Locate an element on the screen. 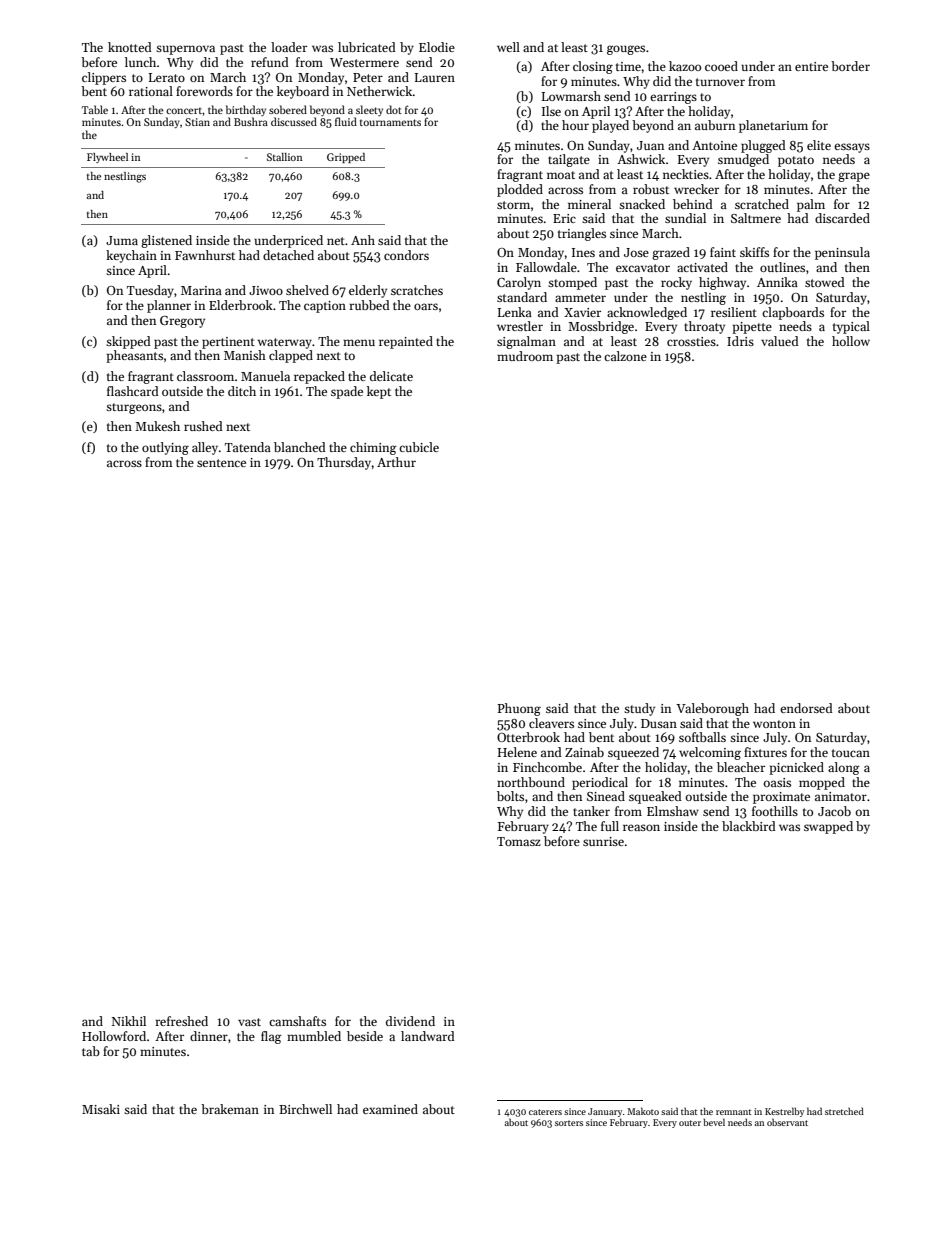 The image size is (952, 1233). sundial is located at coordinates (685, 218).
